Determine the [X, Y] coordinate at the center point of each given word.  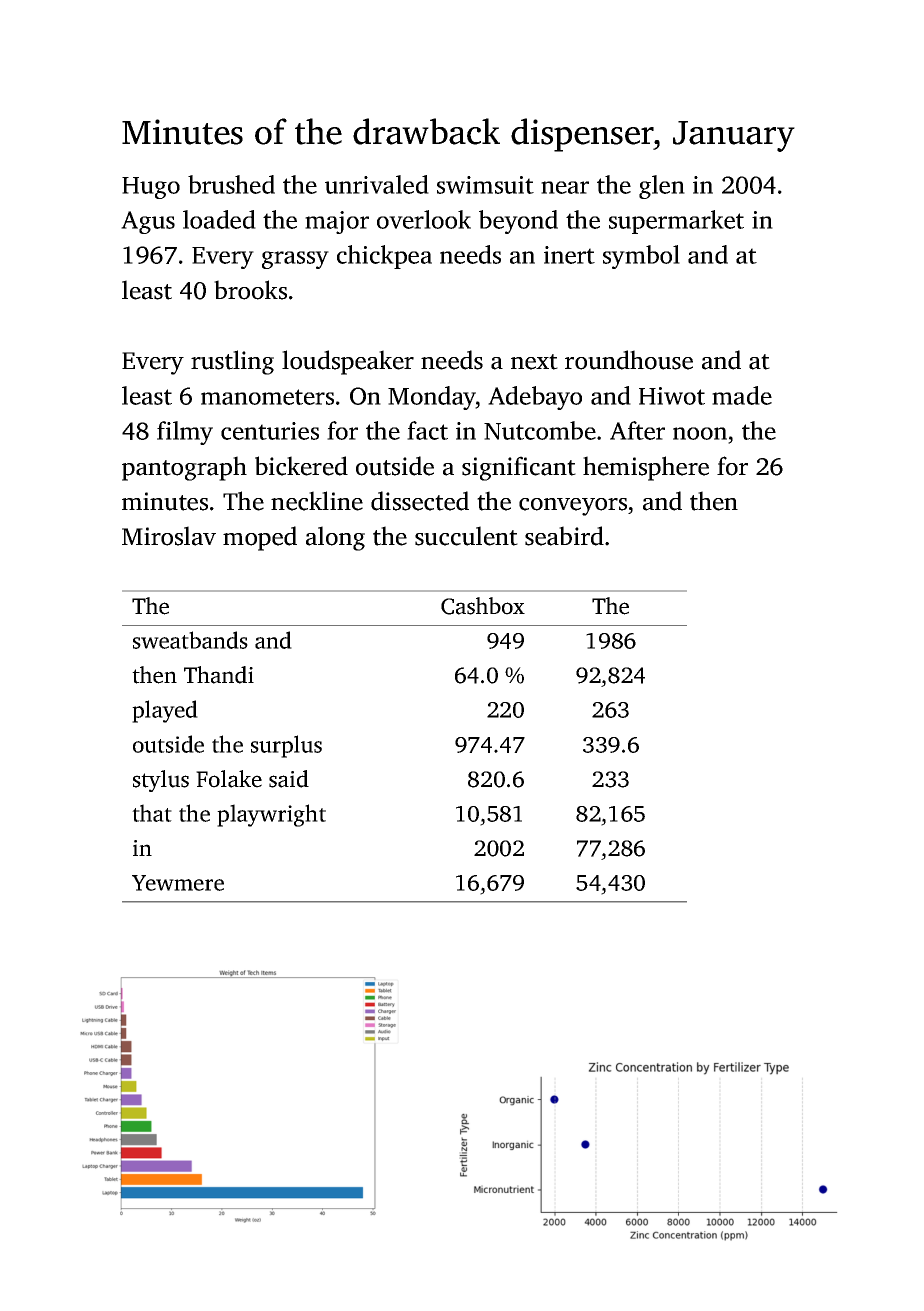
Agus [148, 222]
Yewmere [178, 883]
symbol [641, 257]
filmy [185, 433]
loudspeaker [348, 362]
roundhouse [629, 360]
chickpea [384, 257]
